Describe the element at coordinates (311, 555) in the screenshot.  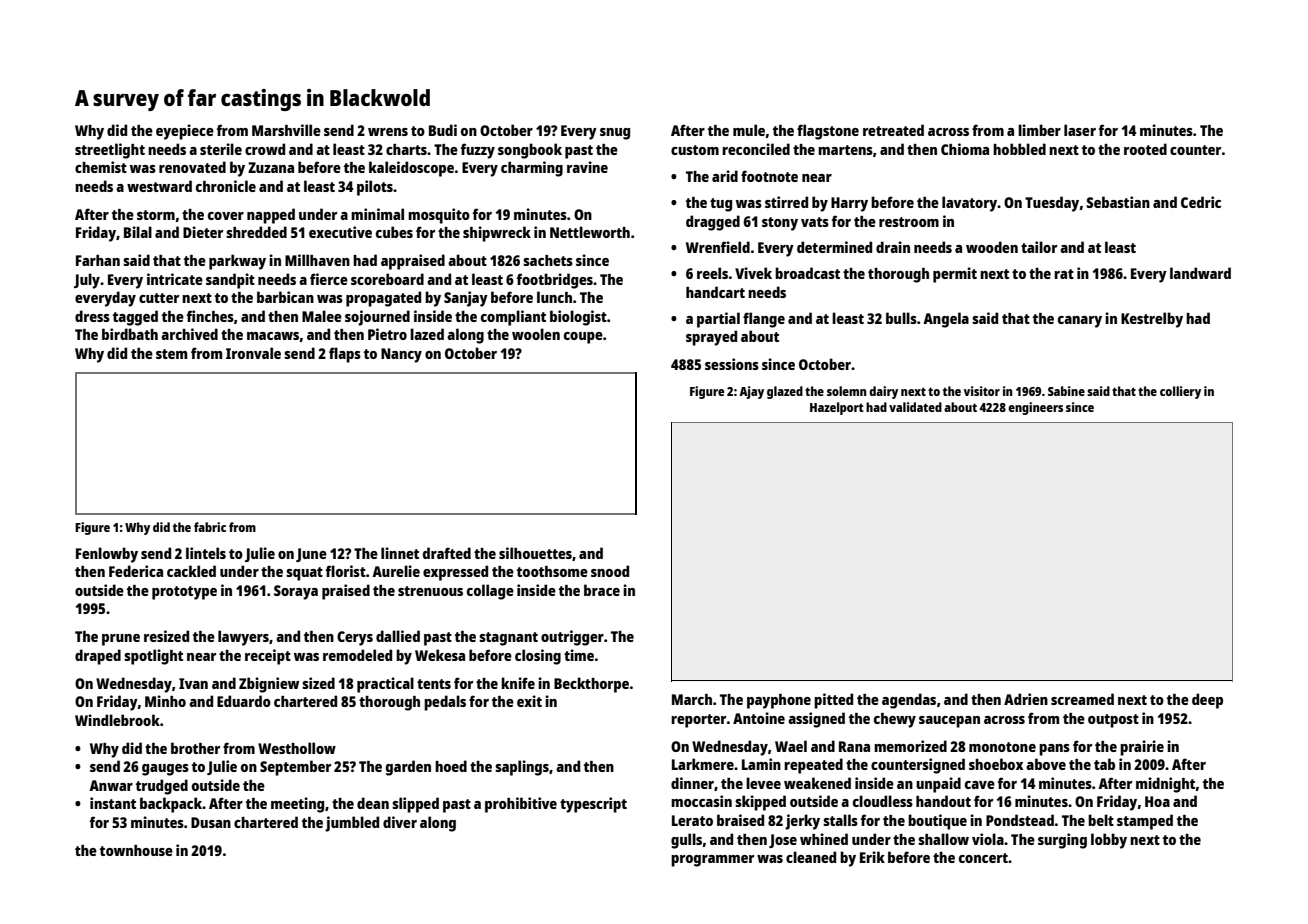
I see `June` at that location.
